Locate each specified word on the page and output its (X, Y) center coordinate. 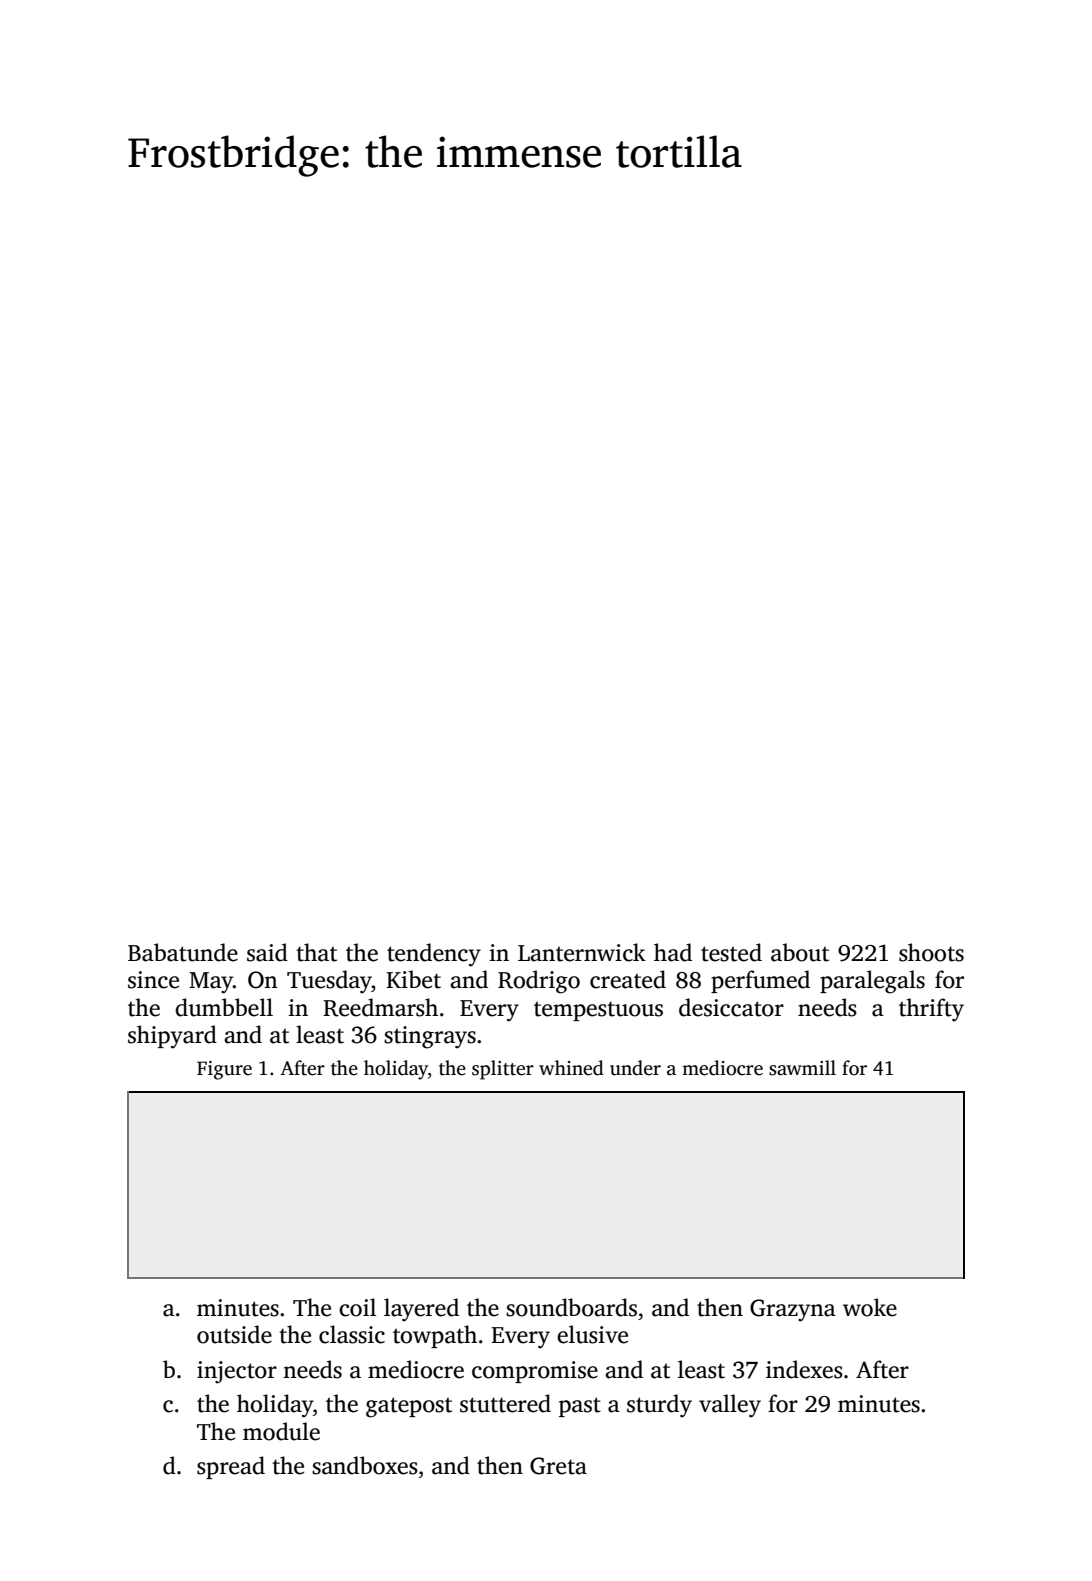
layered (421, 1310)
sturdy (659, 1406)
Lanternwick (582, 952)
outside (234, 1334)
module (281, 1431)
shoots (931, 952)
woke (870, 1307)
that (316, 952)
